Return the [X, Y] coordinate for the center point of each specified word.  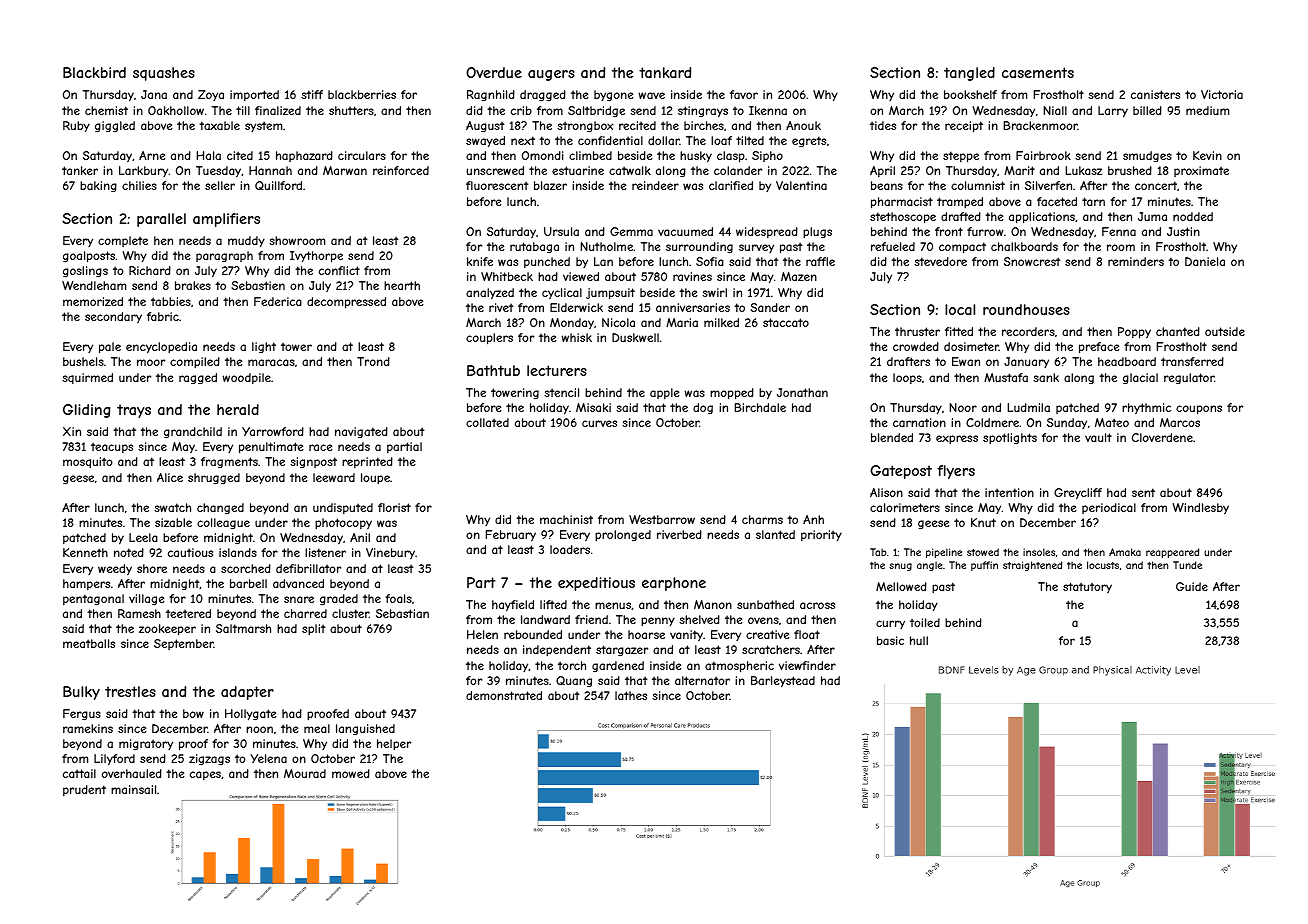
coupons [1199, 410]
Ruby [76, 127]
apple [664, 393]
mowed [351, 773]
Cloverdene [1162, 437]
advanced [298, 583]
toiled [925, 622]
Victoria [1222, 94]
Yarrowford [273, 431]
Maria [682, 322]
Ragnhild [491, 96]
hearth [402, 285]
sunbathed [765, 604]
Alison [886, 492]
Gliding [86, 411]
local [960, 309]
